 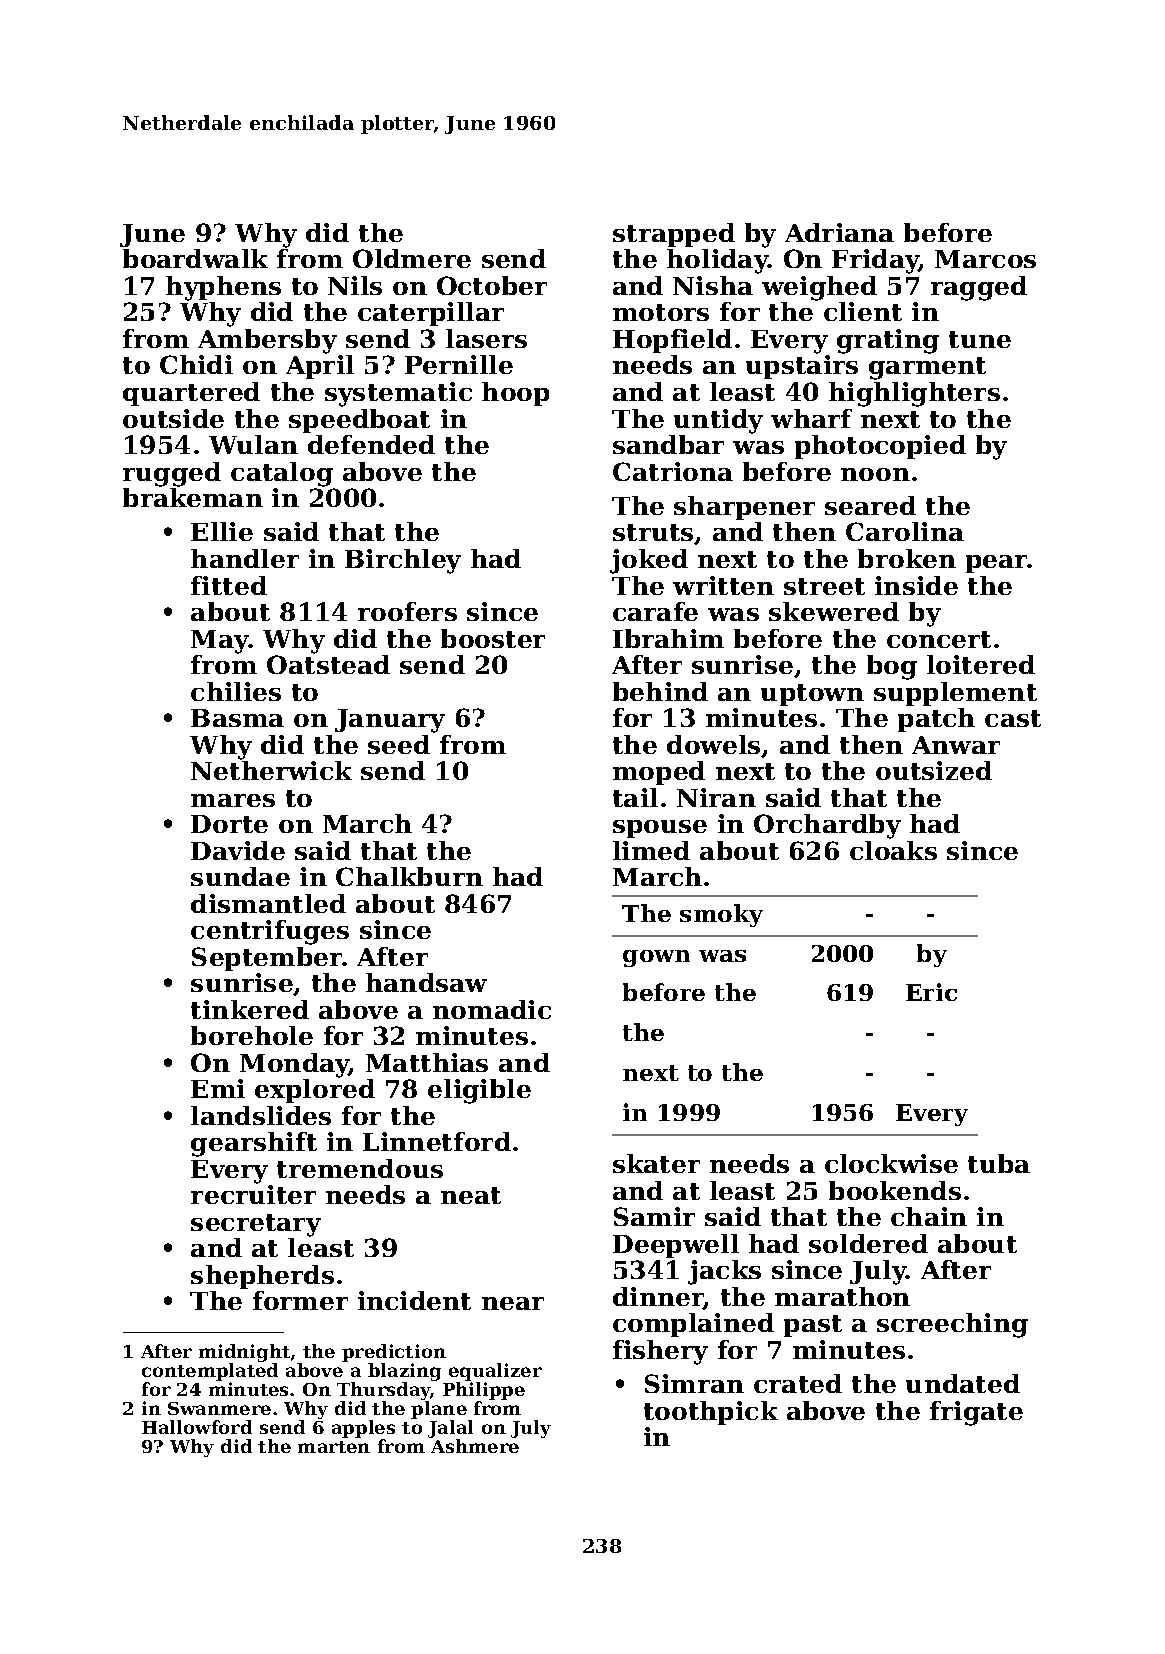 What do you see at coordinates (999, 1163) in the page?
I see `tuba` at bounding box center [999, 1163].
